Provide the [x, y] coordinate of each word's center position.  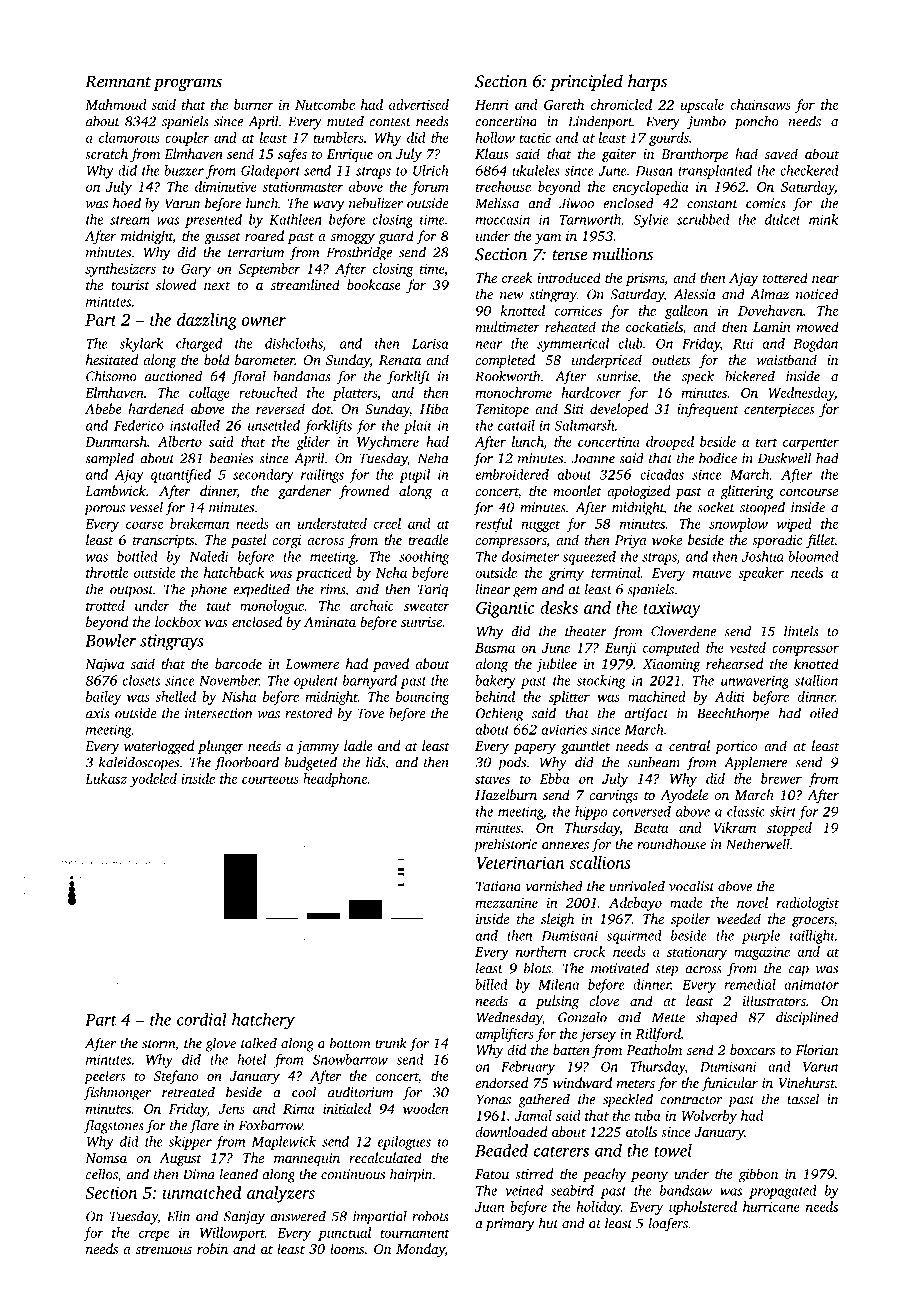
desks [559, 607]
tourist [130, 285]
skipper [190, 1143]
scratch [106, 153]
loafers [668, 1224]
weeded [739, 918]
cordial [202, 1019]
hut [548, 1223]
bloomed [813, 556]
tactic [535, 138]
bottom [350, 1043]
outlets [671, 359]
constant [712, 204]
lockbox [178, 621]
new [512, 296]
